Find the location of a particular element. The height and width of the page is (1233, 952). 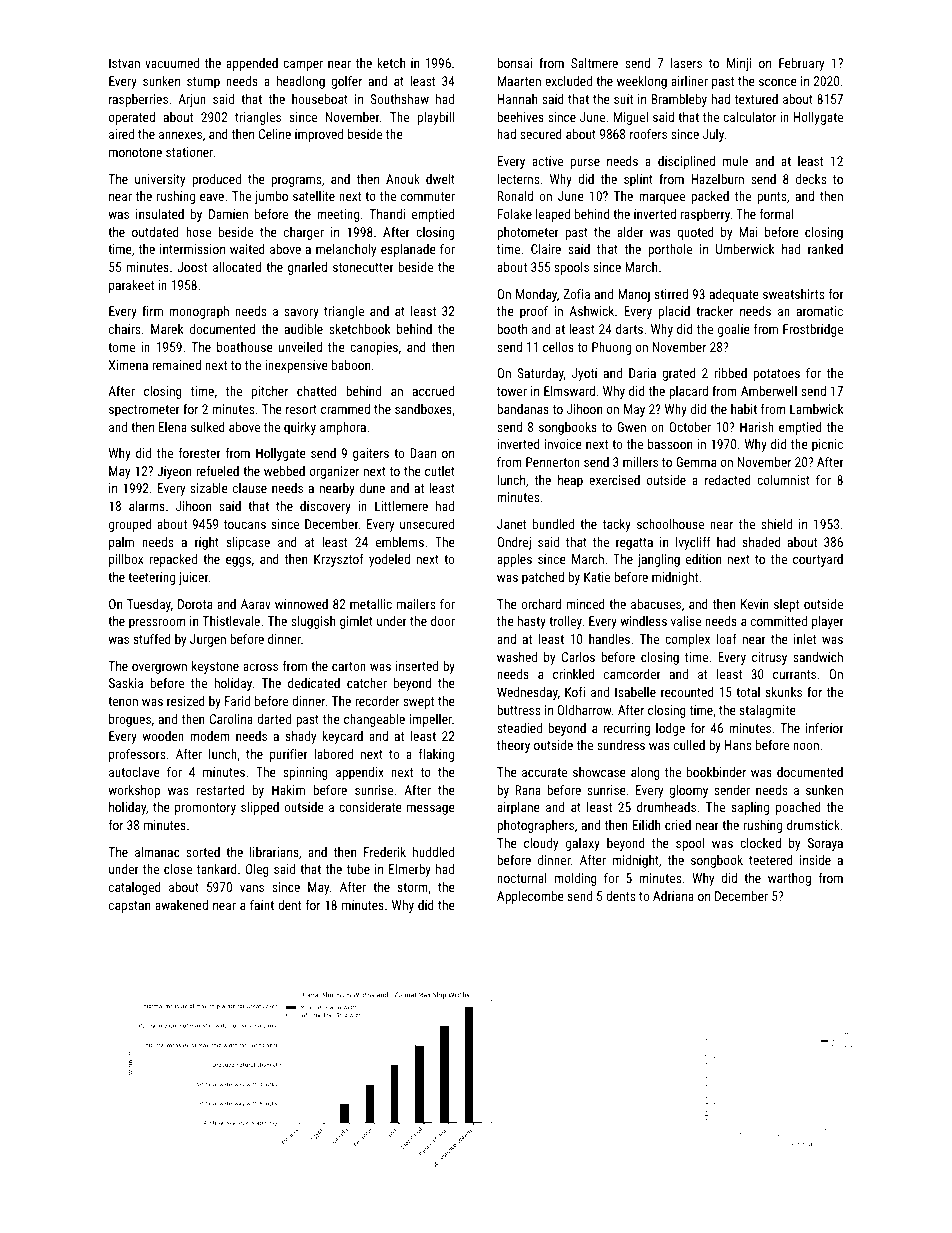

habit is located at coordinates (744, 409).
